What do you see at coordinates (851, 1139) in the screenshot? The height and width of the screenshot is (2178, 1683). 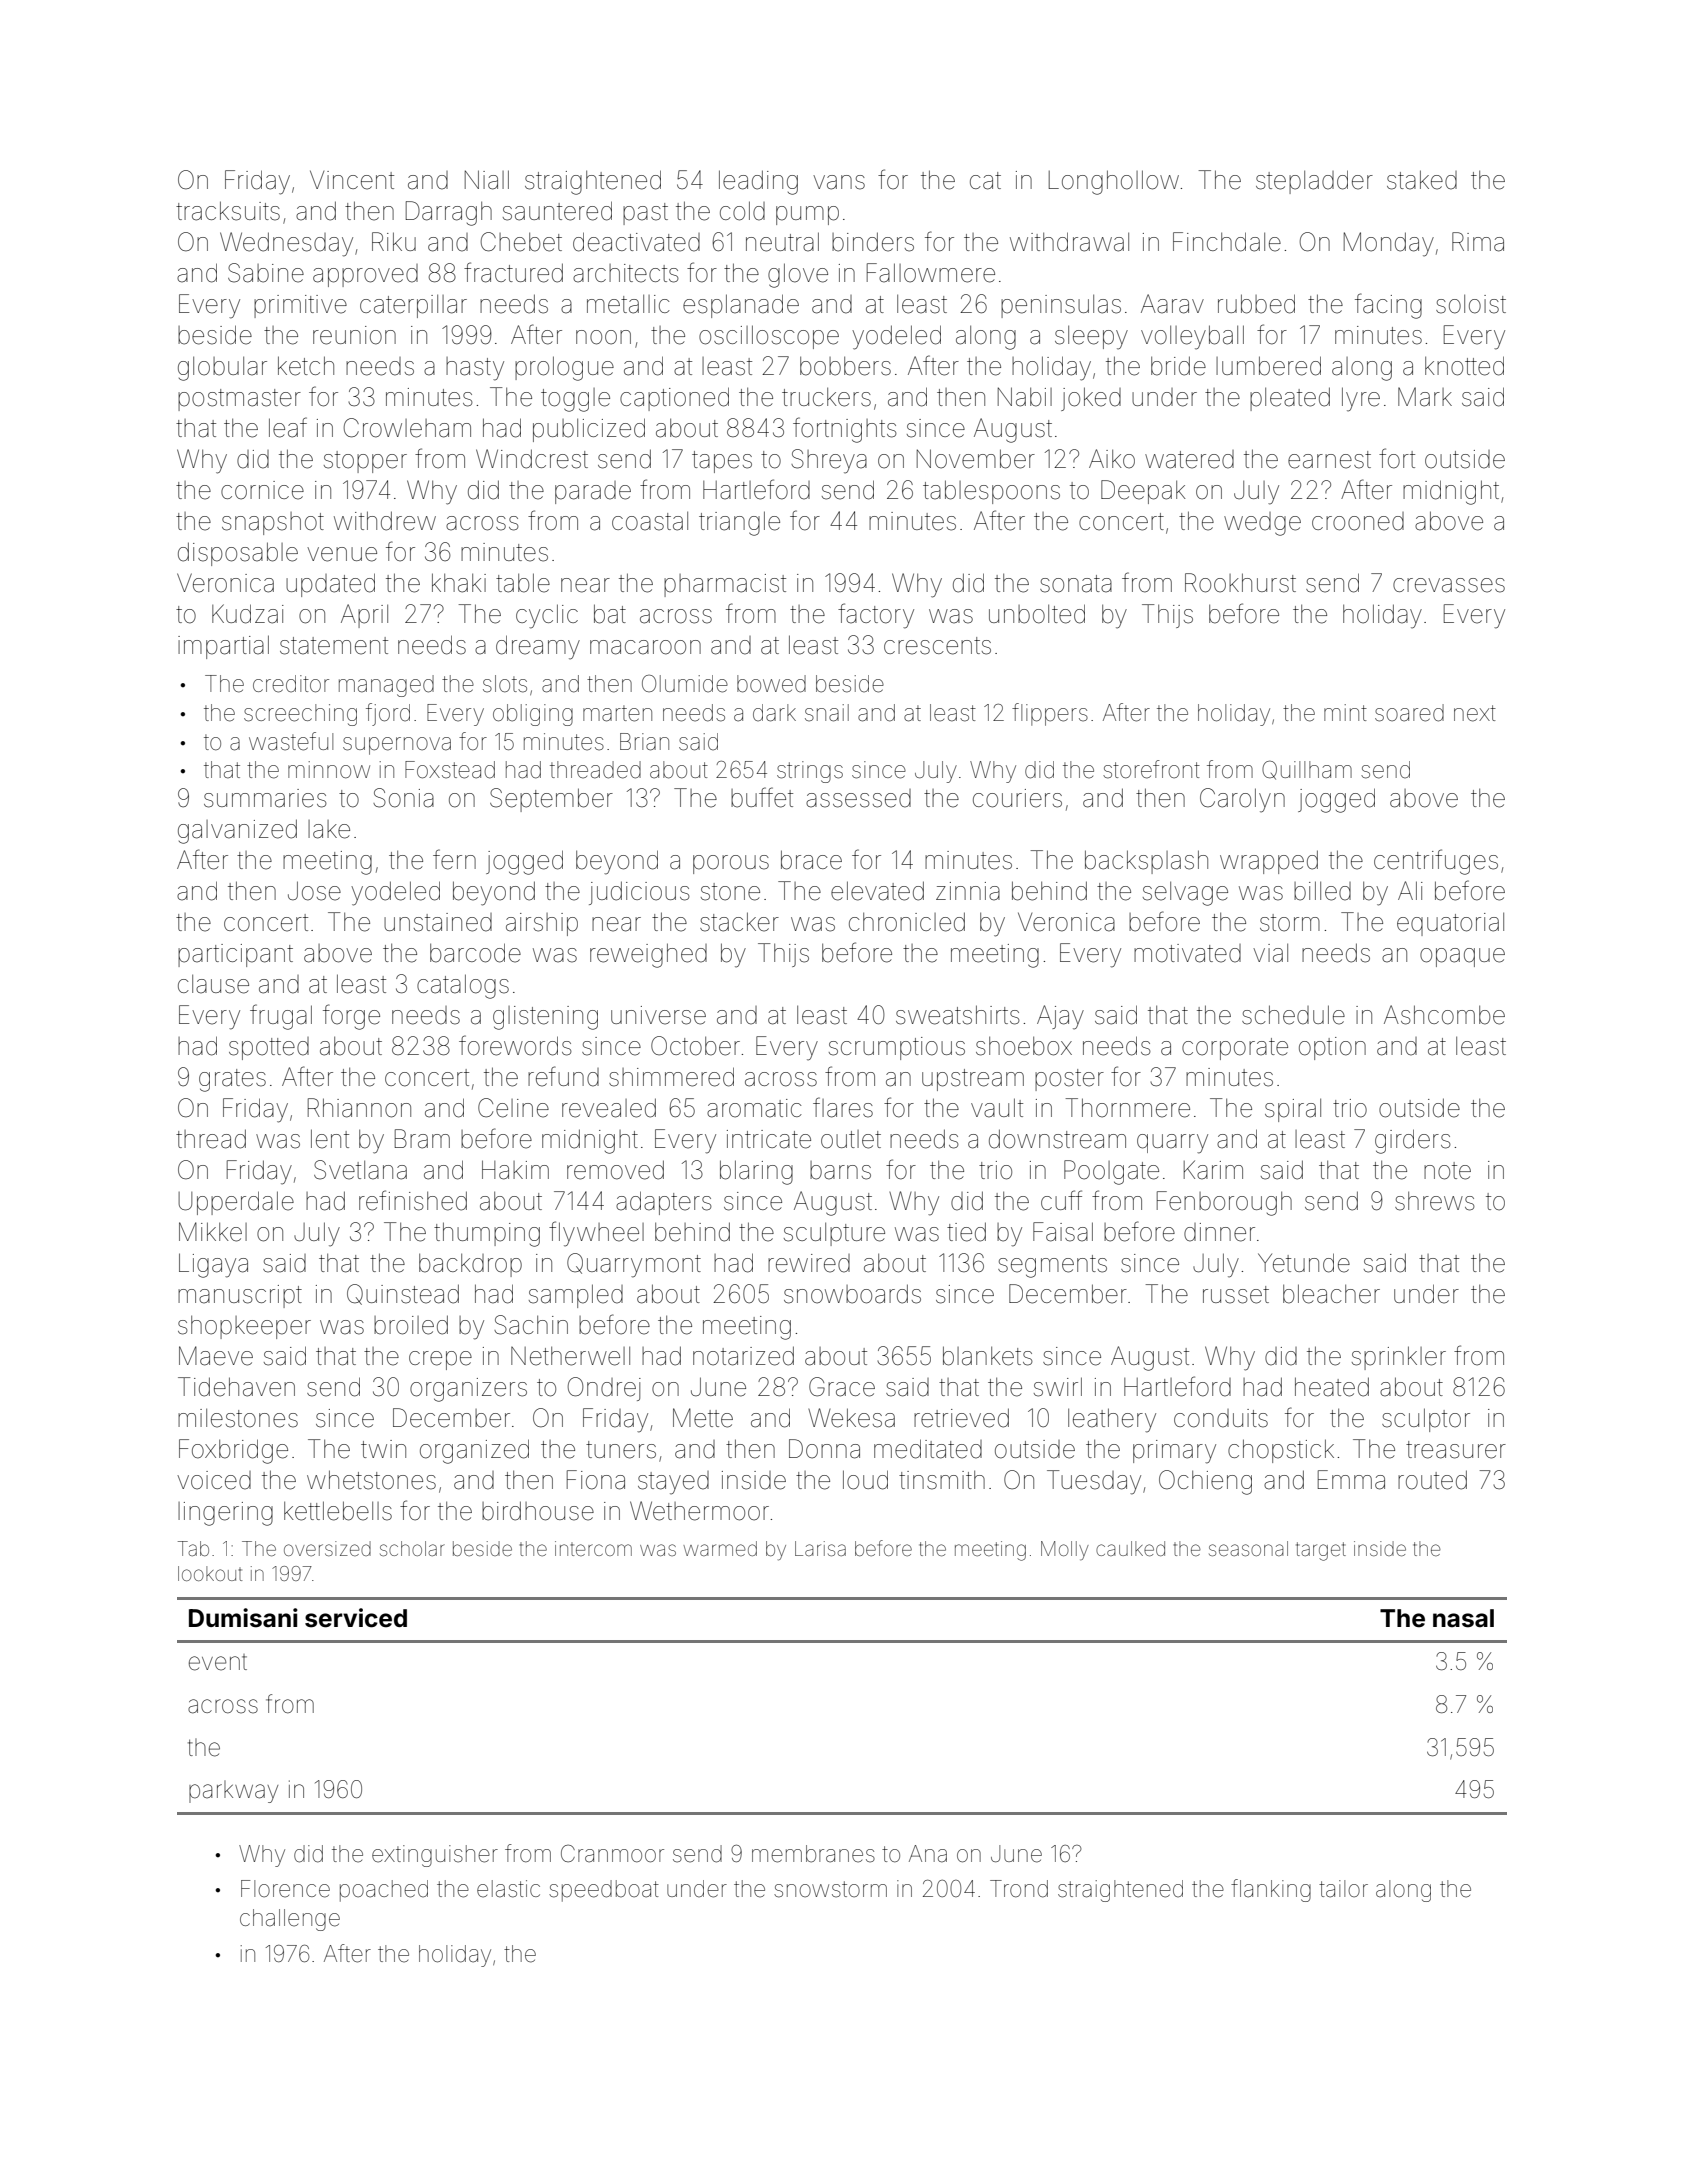 I see `outlet` at bounding box center [851, 1139].
